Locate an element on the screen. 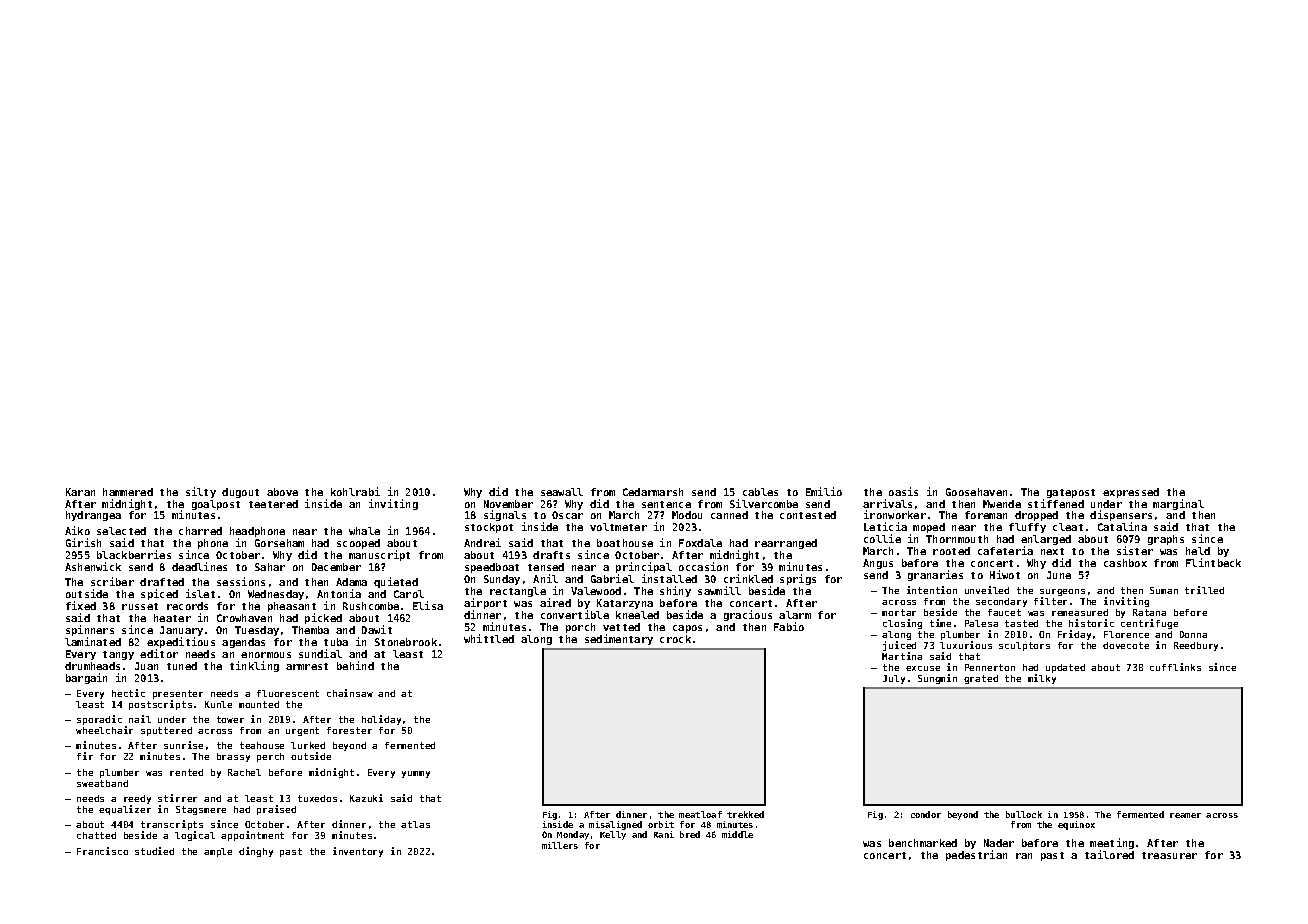 The image size is (1308, 924). equalizer is located at coordinates (125, 810).
